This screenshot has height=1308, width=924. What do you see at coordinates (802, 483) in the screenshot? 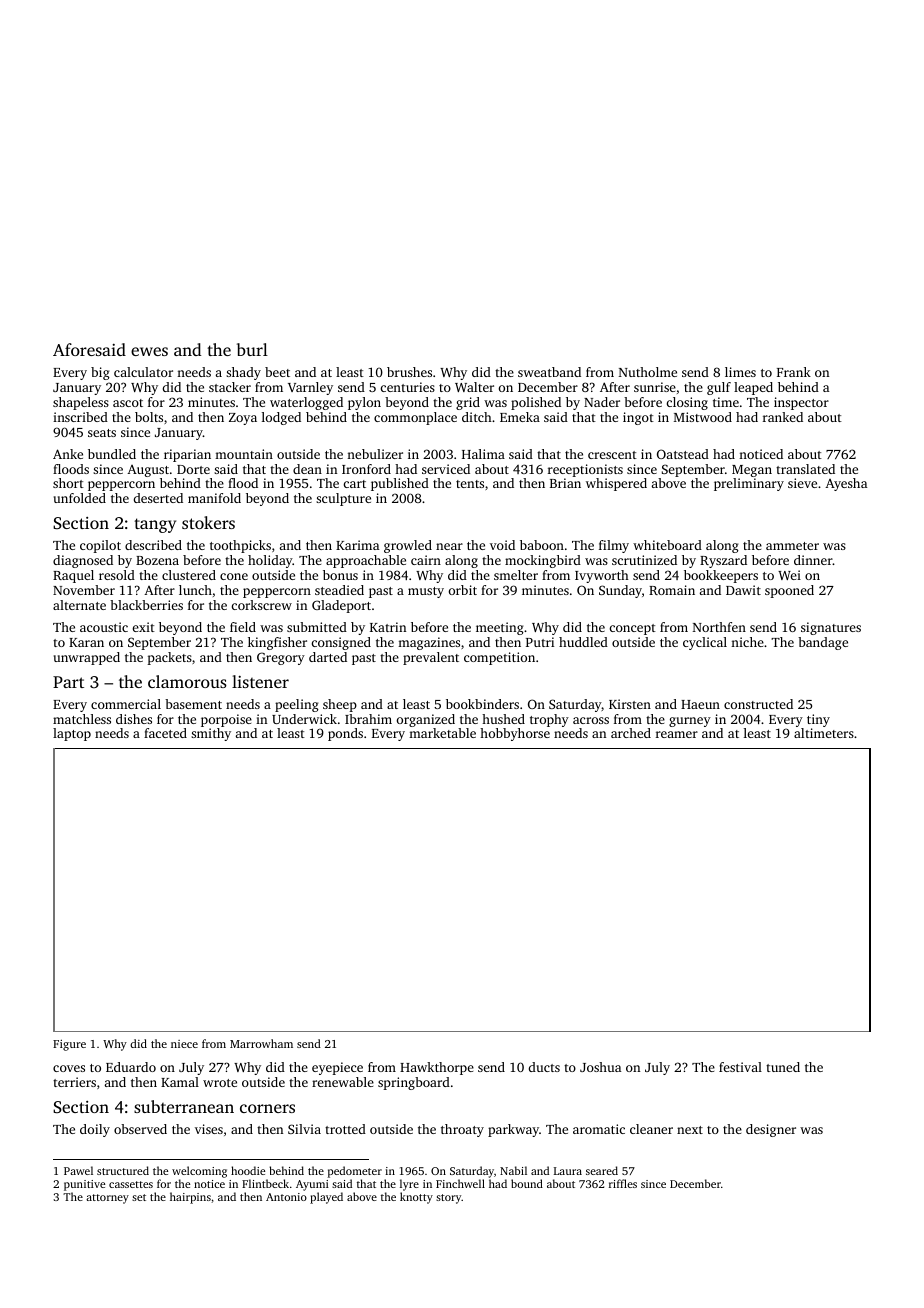
I see `sieve` at bounding box center [802, 483].
